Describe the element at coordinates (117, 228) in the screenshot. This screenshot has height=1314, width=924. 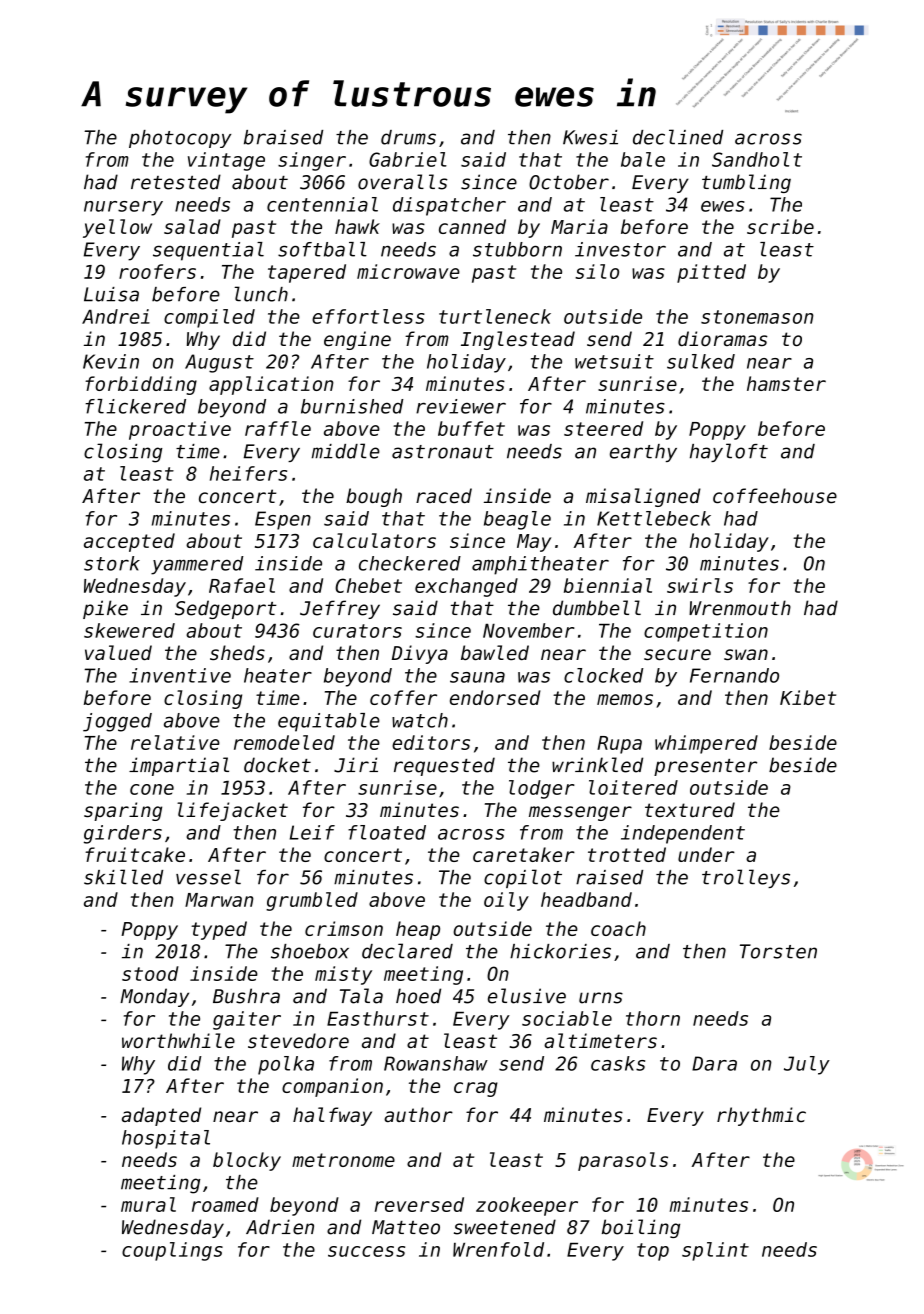
I see `yellow` at that location.
